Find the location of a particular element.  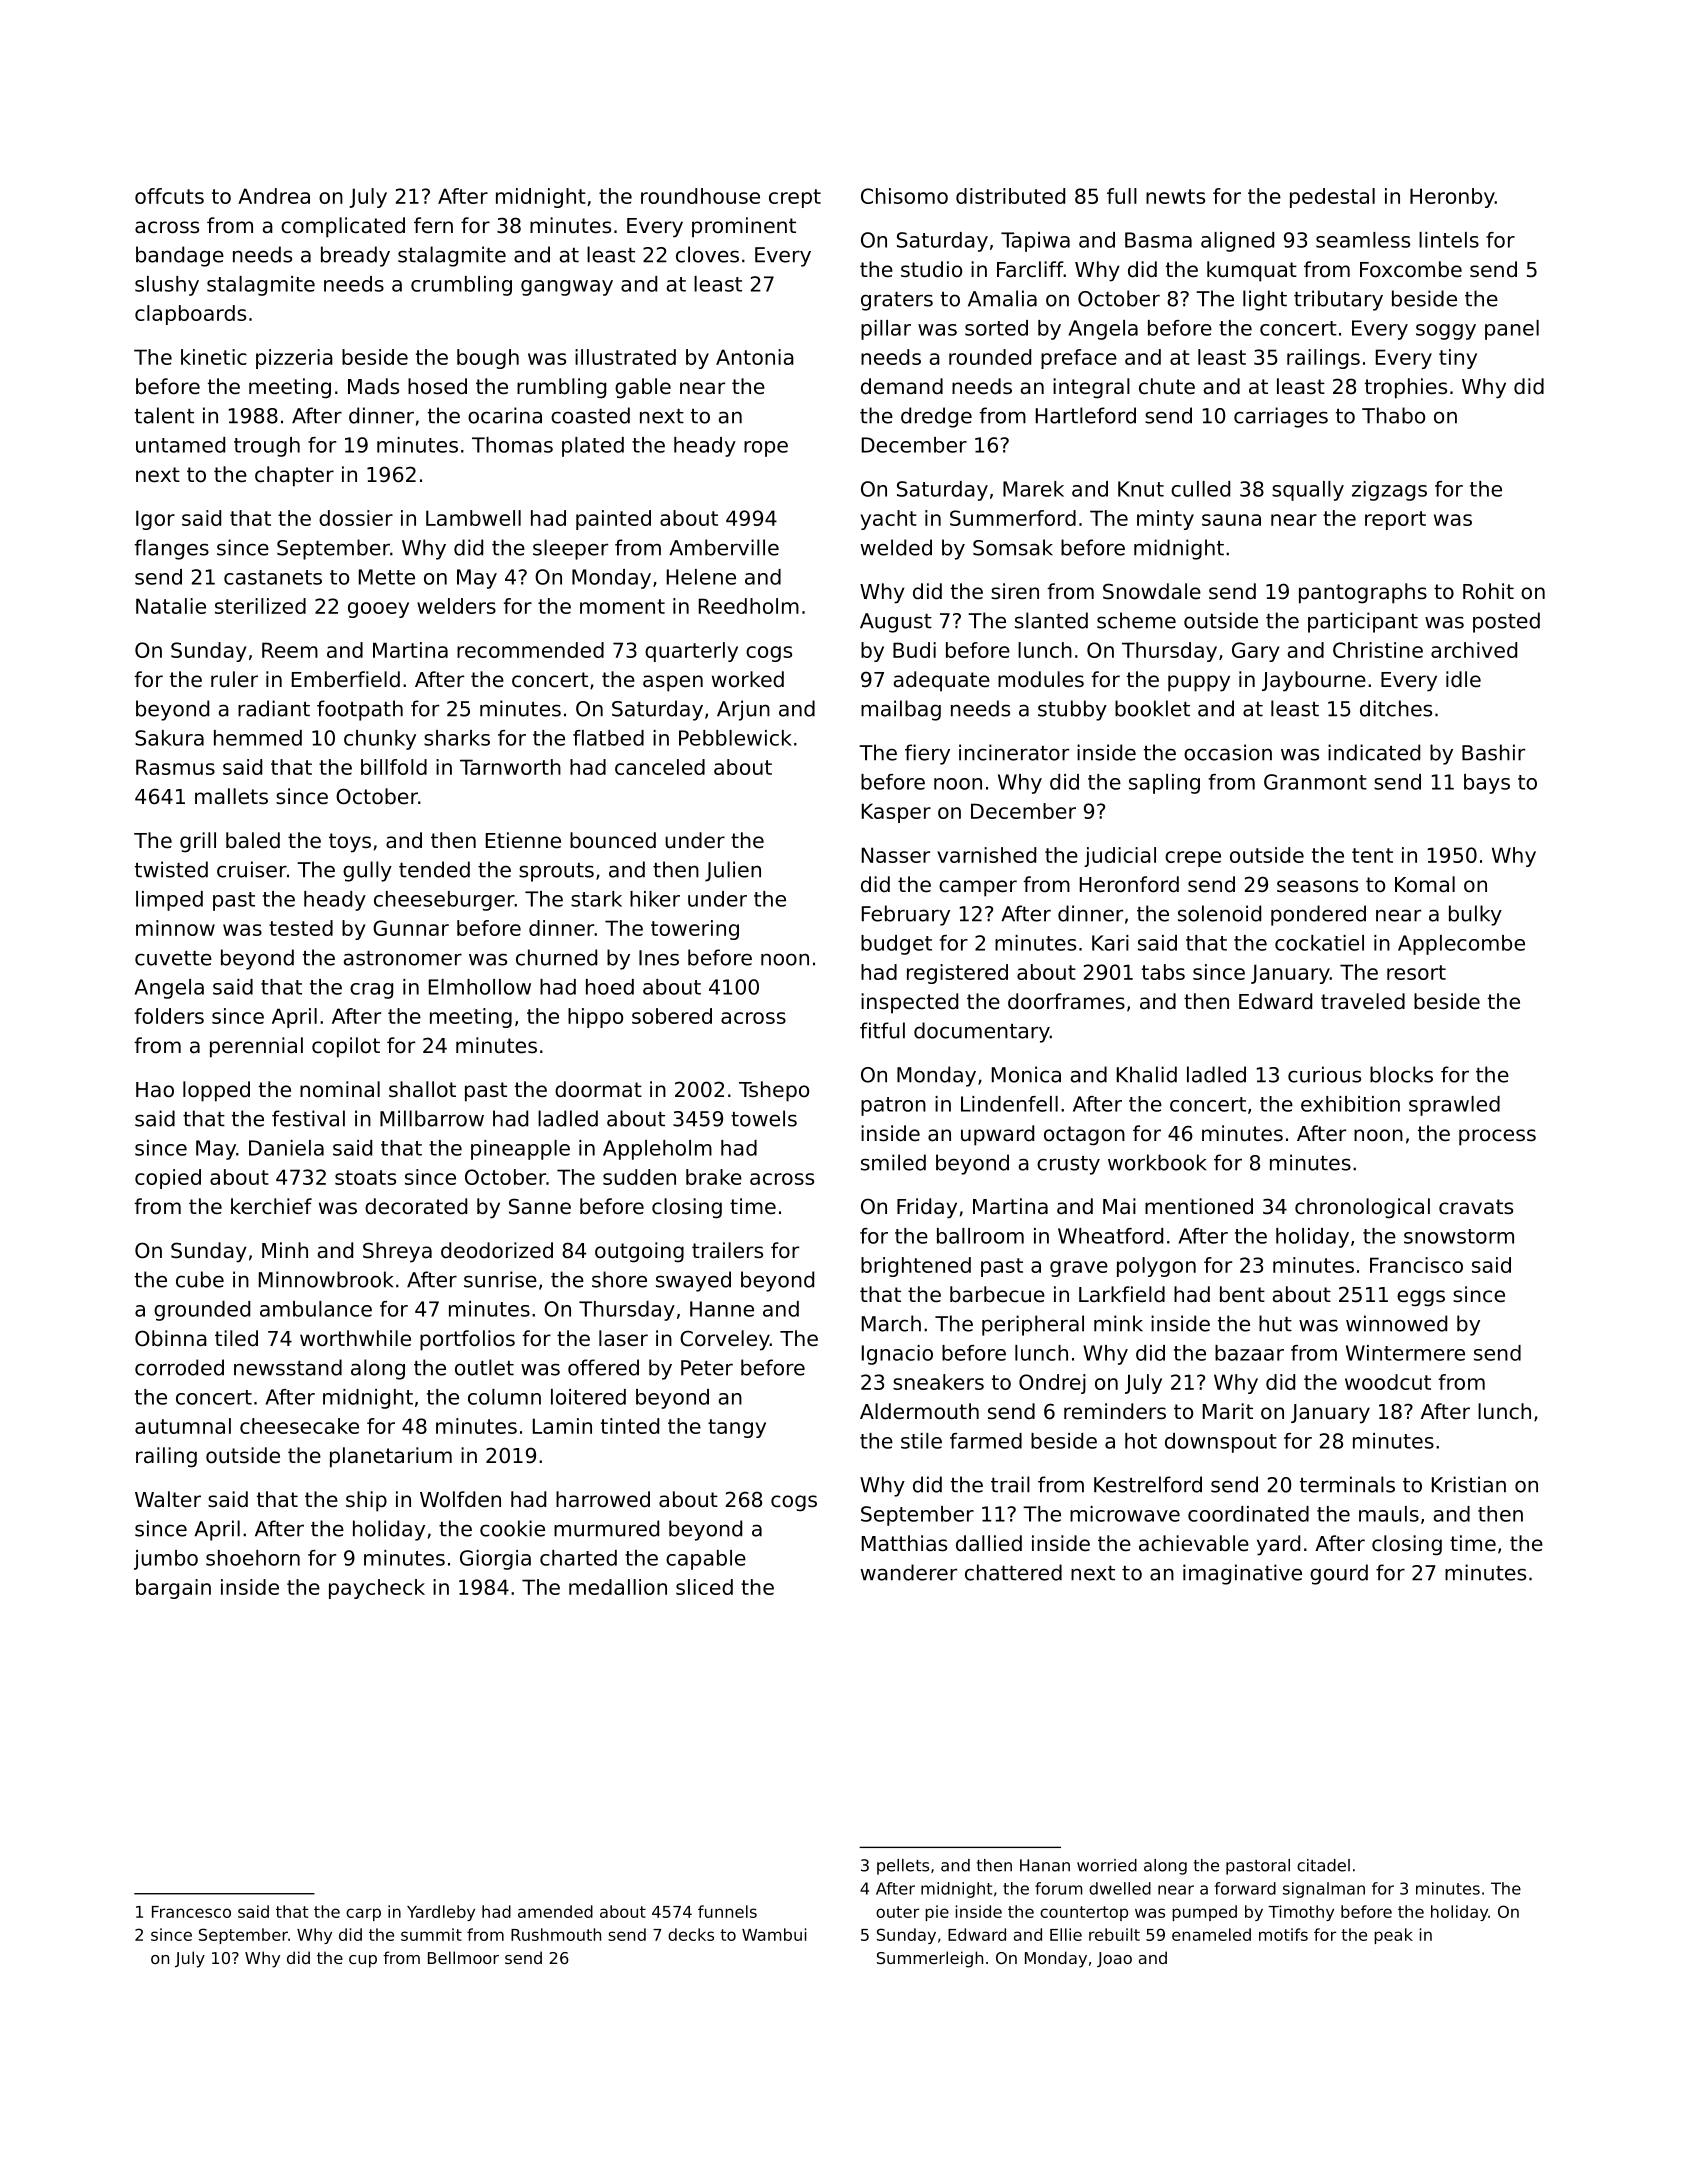

Tarnworth is located at coordinates (510, 767).
